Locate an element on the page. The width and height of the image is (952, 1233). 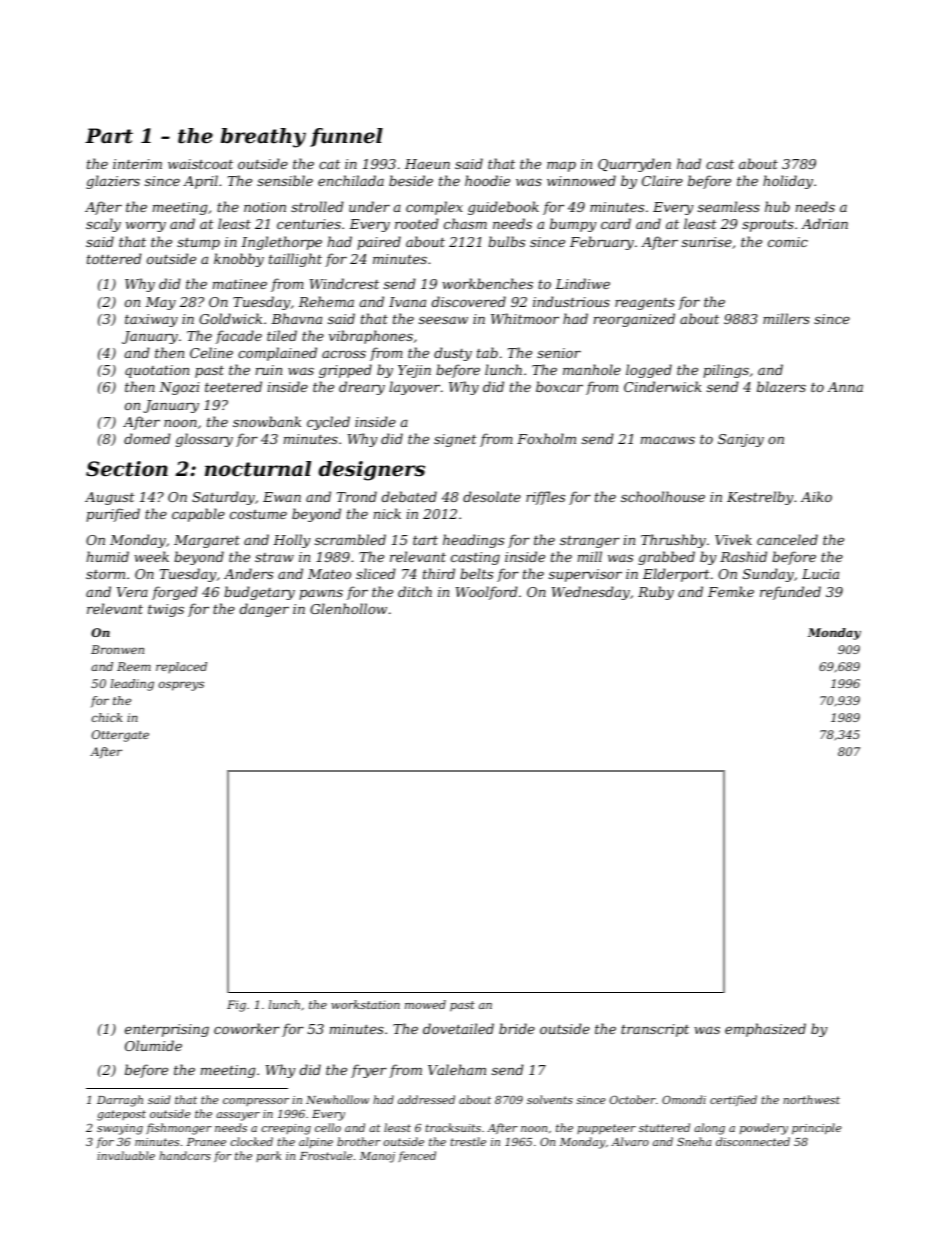
danger is located at coordinates (264, 610).
